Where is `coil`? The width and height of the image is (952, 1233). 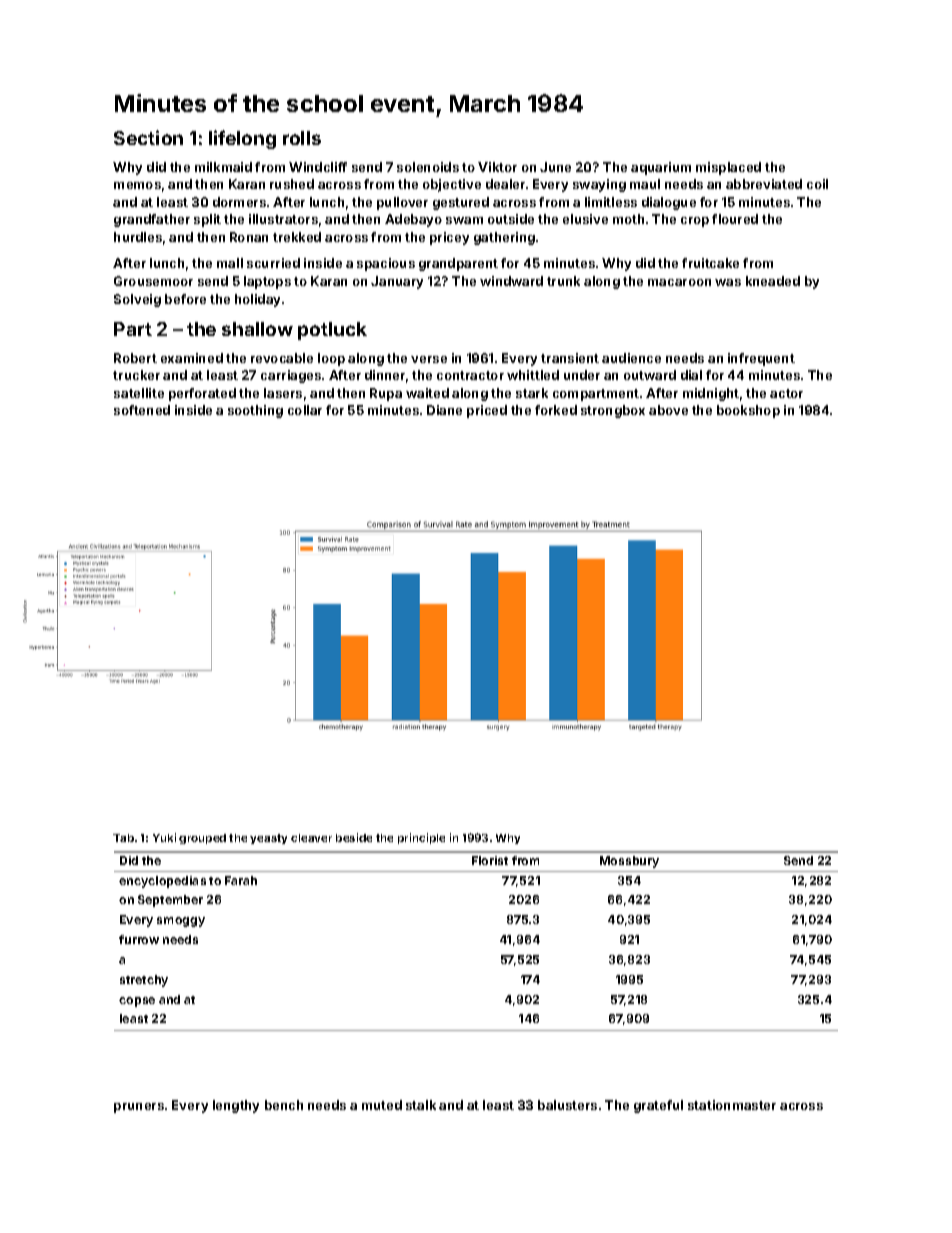
coil is located at coordinates (817, 184).
